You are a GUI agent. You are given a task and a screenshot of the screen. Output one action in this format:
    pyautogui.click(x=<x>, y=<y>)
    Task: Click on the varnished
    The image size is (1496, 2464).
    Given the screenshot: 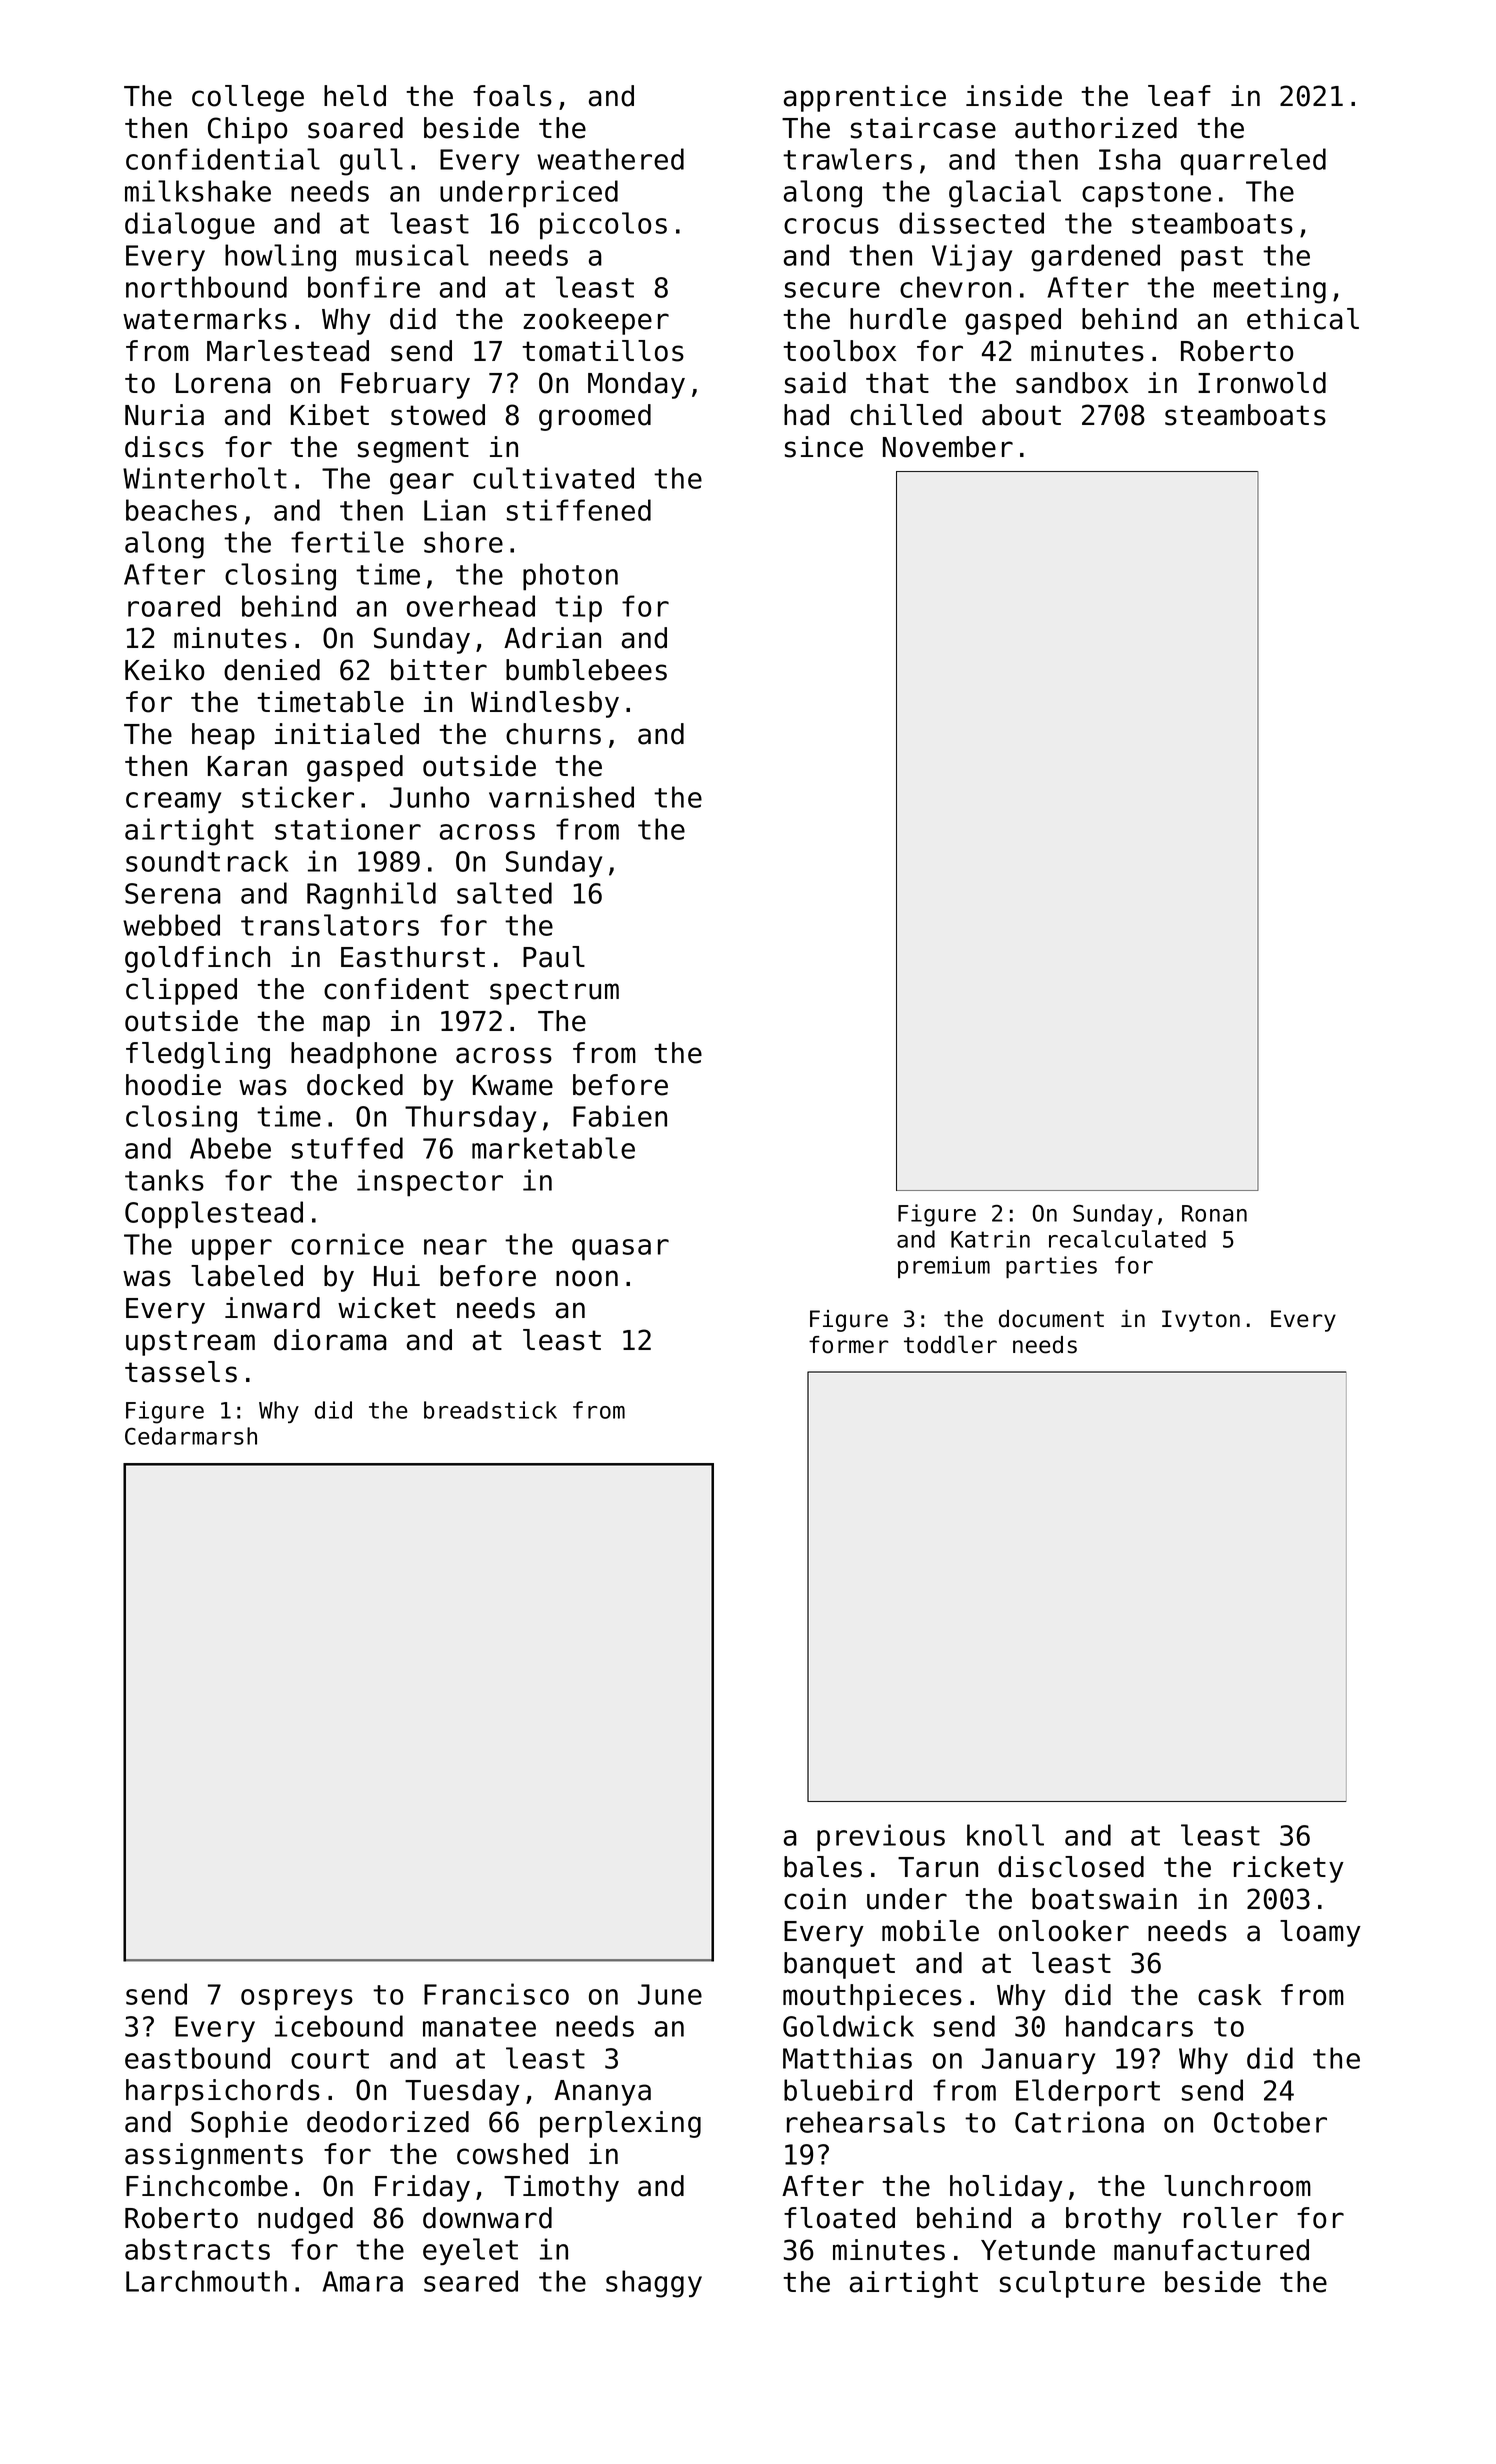 What is the action you would take?
    pyautogui.click(x=561, y=797)
